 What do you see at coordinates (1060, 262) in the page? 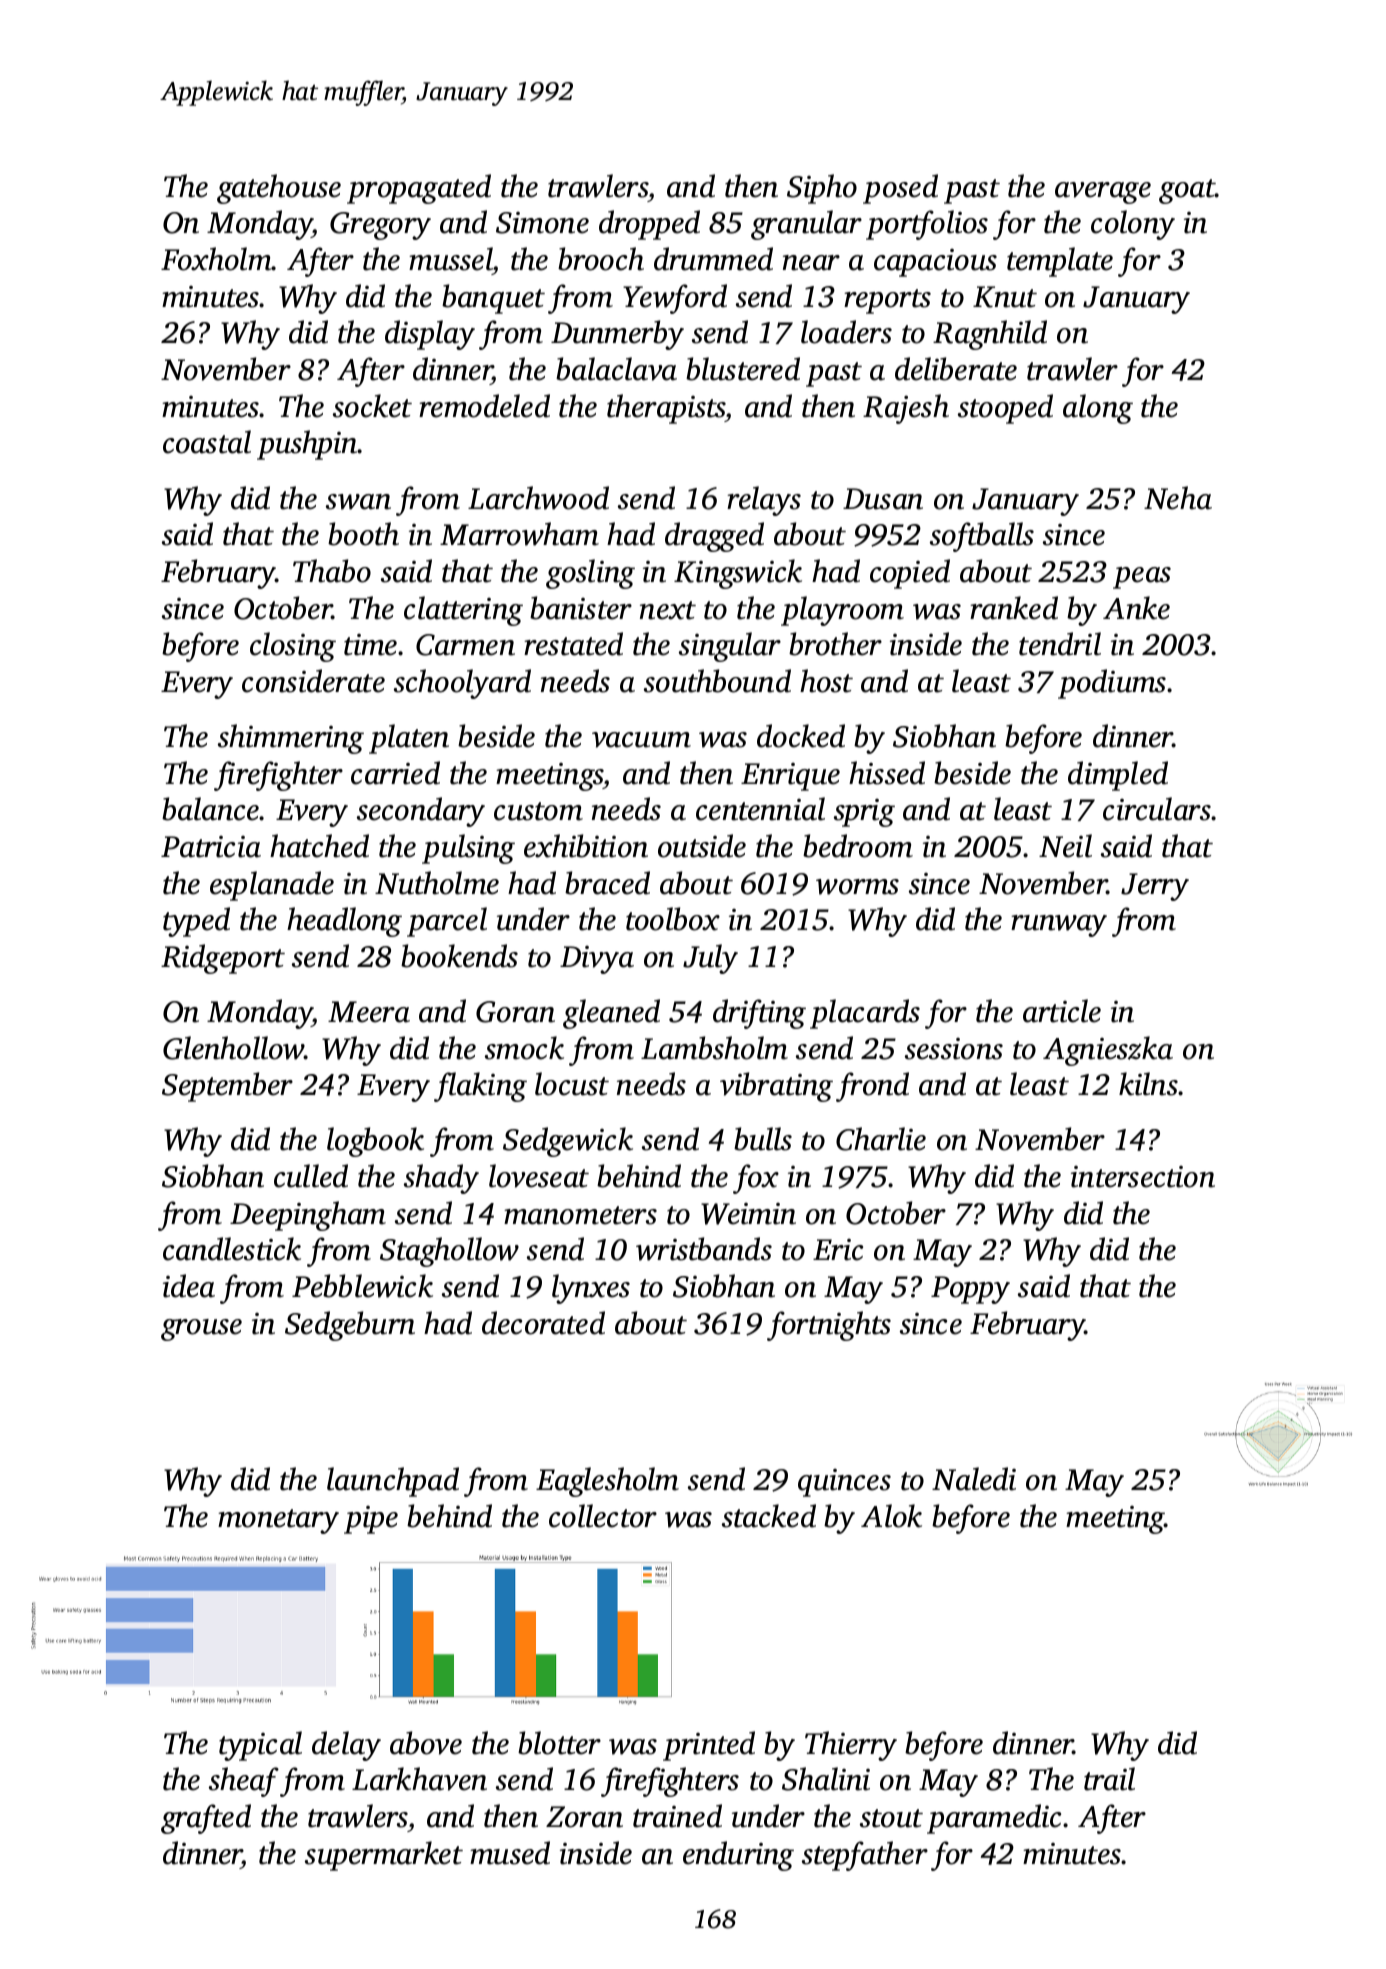
I see `template` at bounding box center [1060, 262].
